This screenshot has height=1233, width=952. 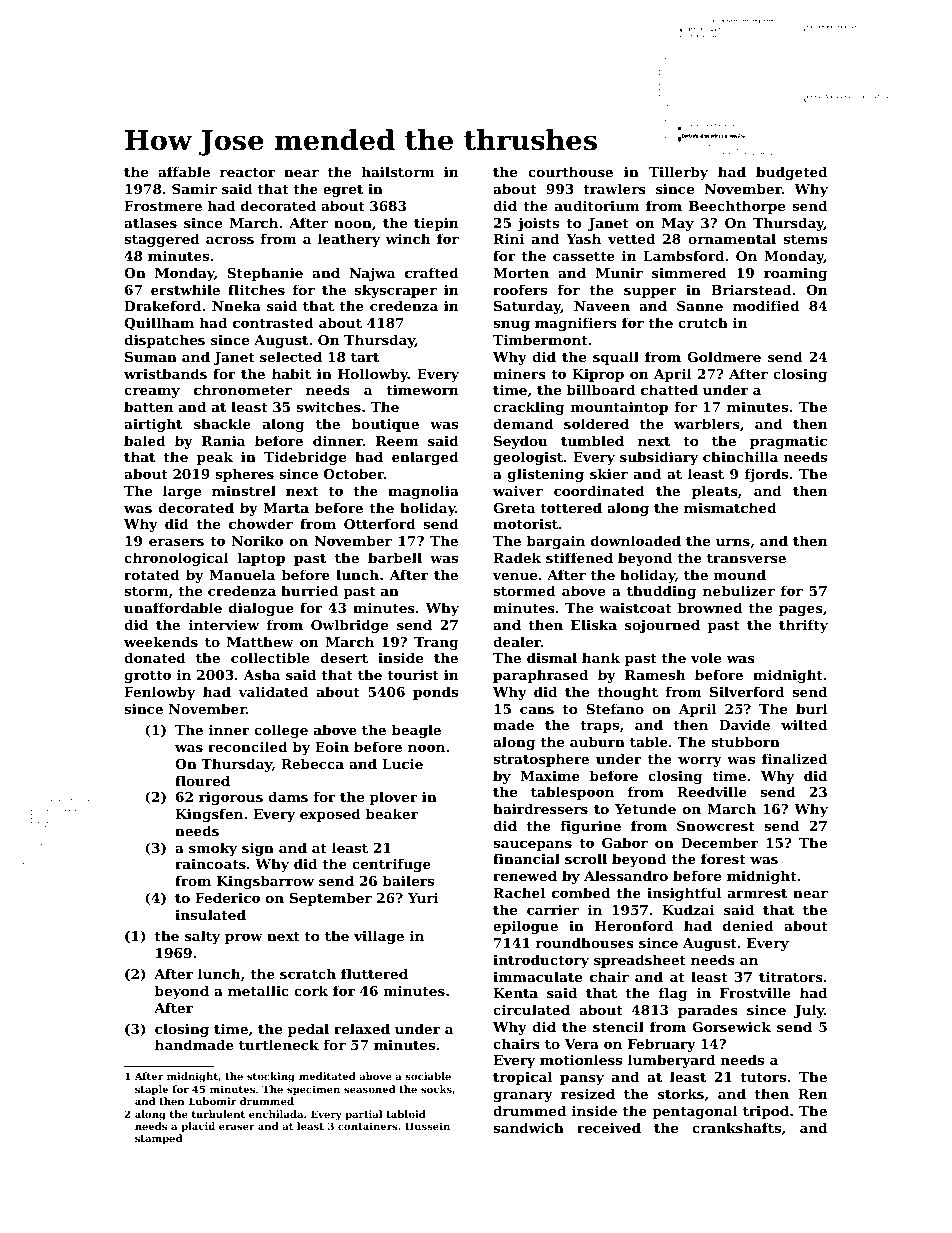 I want to click on finalized, so click(x=794, y=758).
